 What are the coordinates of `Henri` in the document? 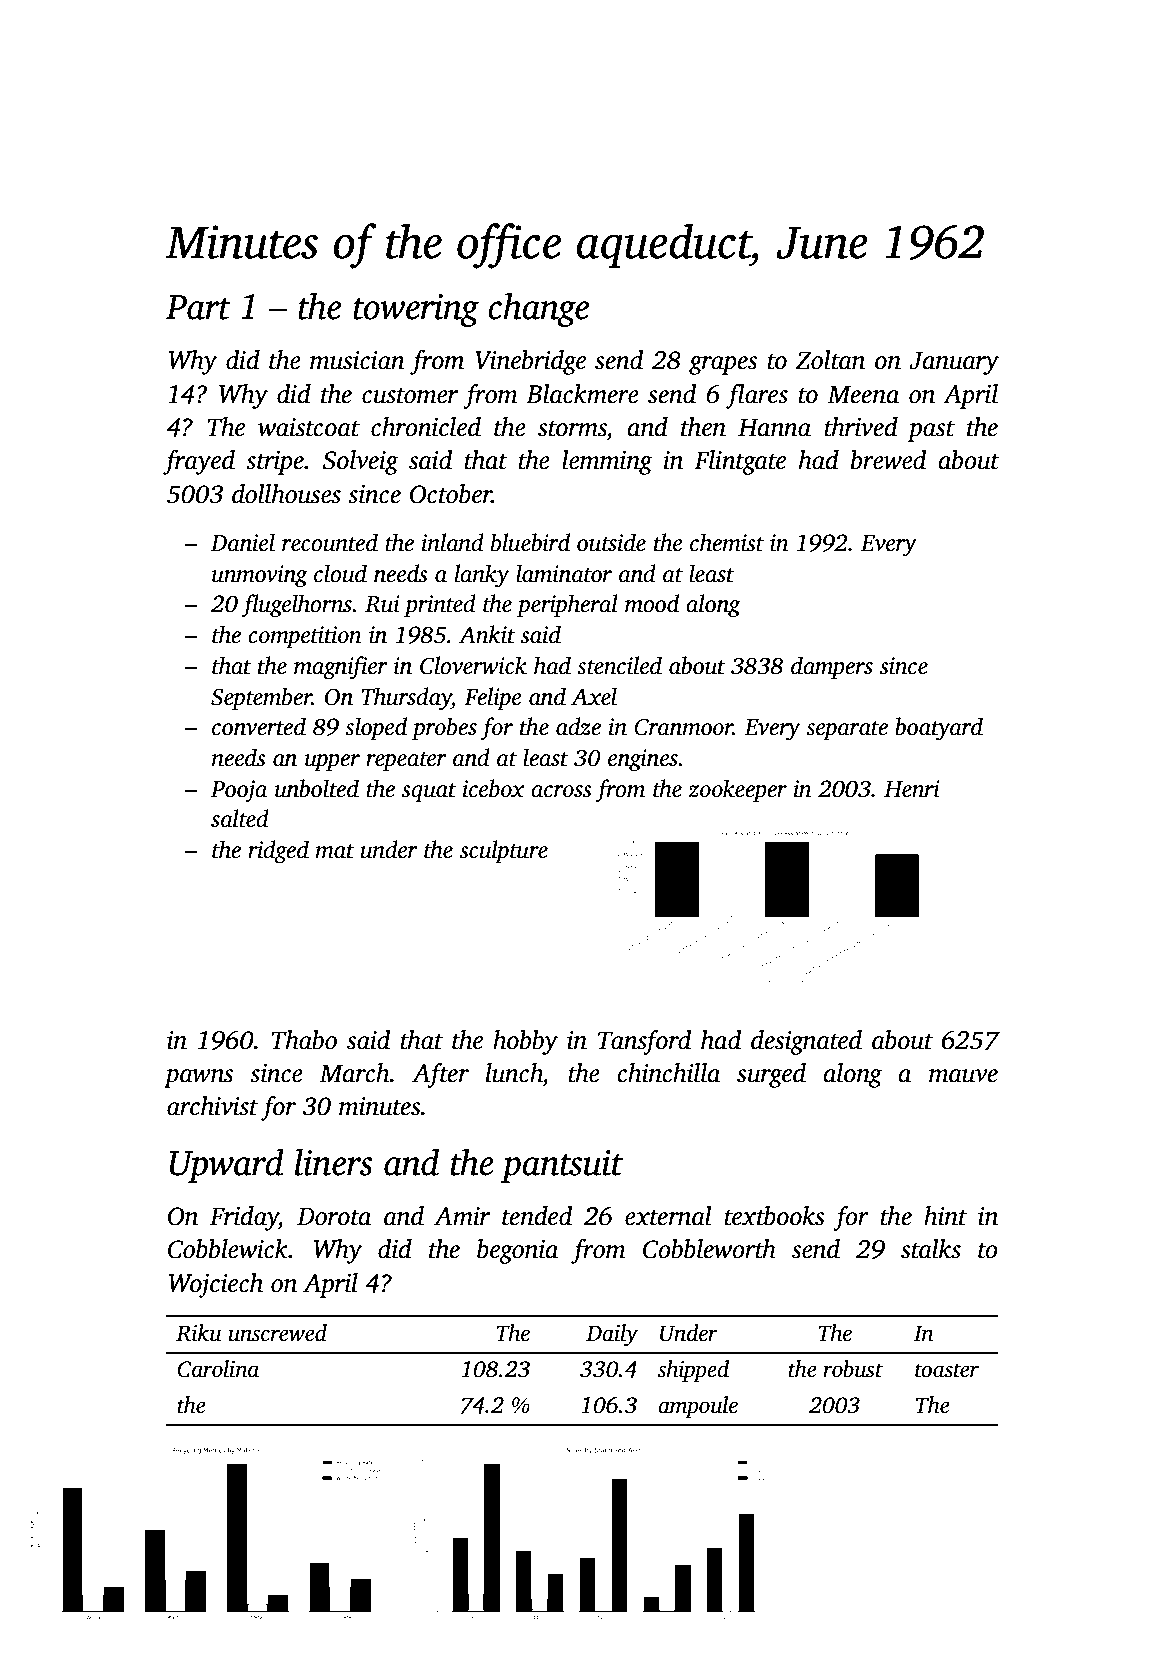 It's located at (912, 789).
